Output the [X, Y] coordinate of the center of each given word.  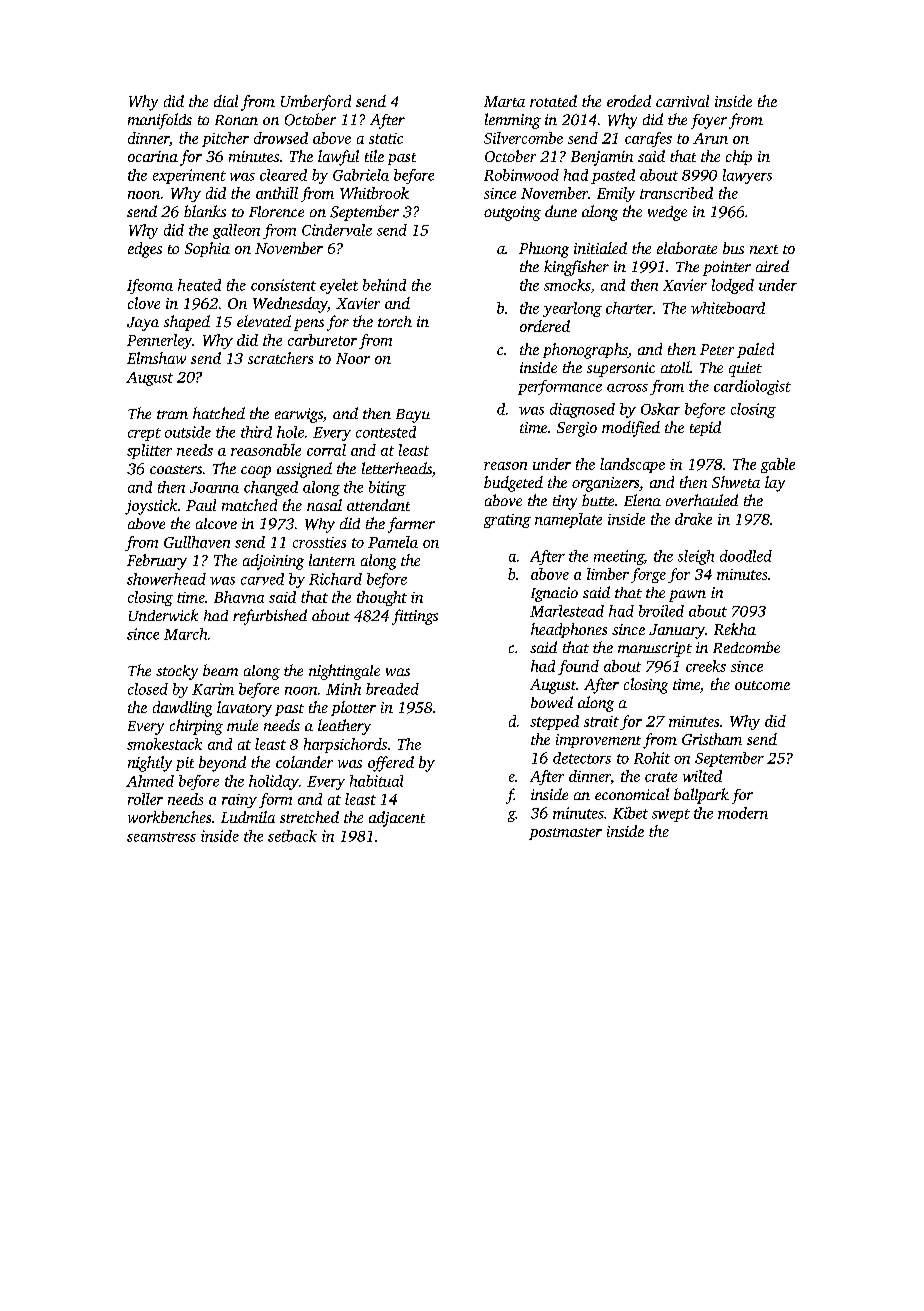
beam [220, 670]
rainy [239, 801]
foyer [709, 121]
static [386, 138]
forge [648, 575]
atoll [675, 367]
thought [382, 598]
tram [172, 414]
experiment [189, 176]
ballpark [701, 796]
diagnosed [582, 410]
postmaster [565, 834]
